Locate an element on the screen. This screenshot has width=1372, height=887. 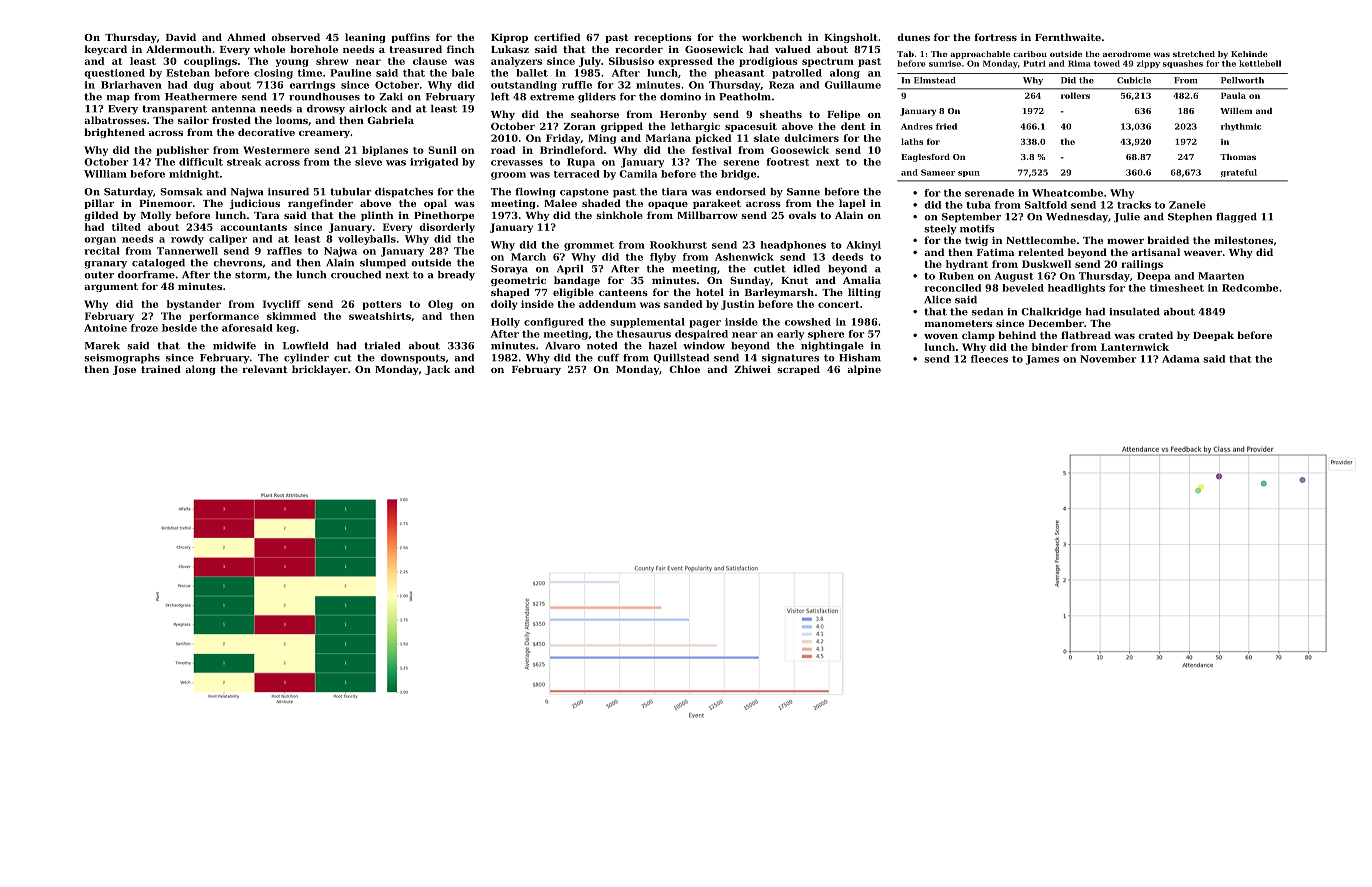
tuba is located at coordinates (978, 205).
